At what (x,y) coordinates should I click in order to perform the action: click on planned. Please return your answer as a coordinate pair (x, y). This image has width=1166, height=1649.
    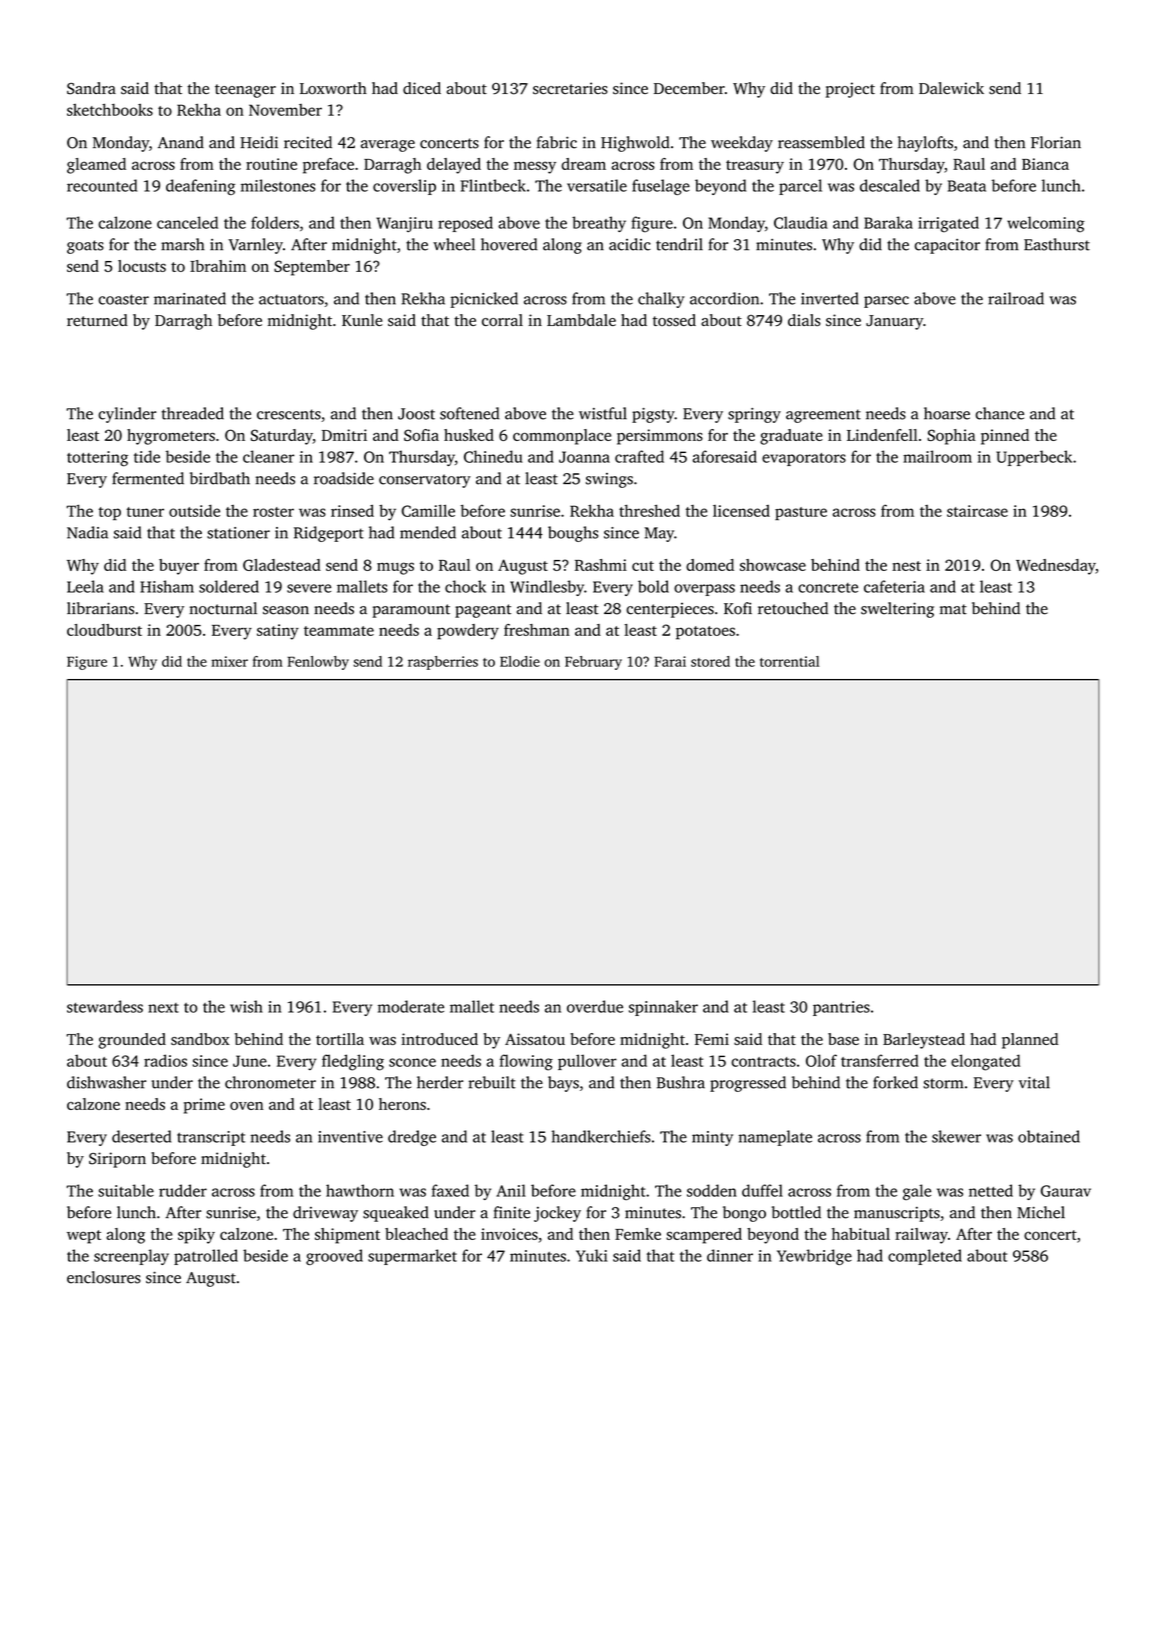
    Looking at the image, I should click on (1030, 1041).
